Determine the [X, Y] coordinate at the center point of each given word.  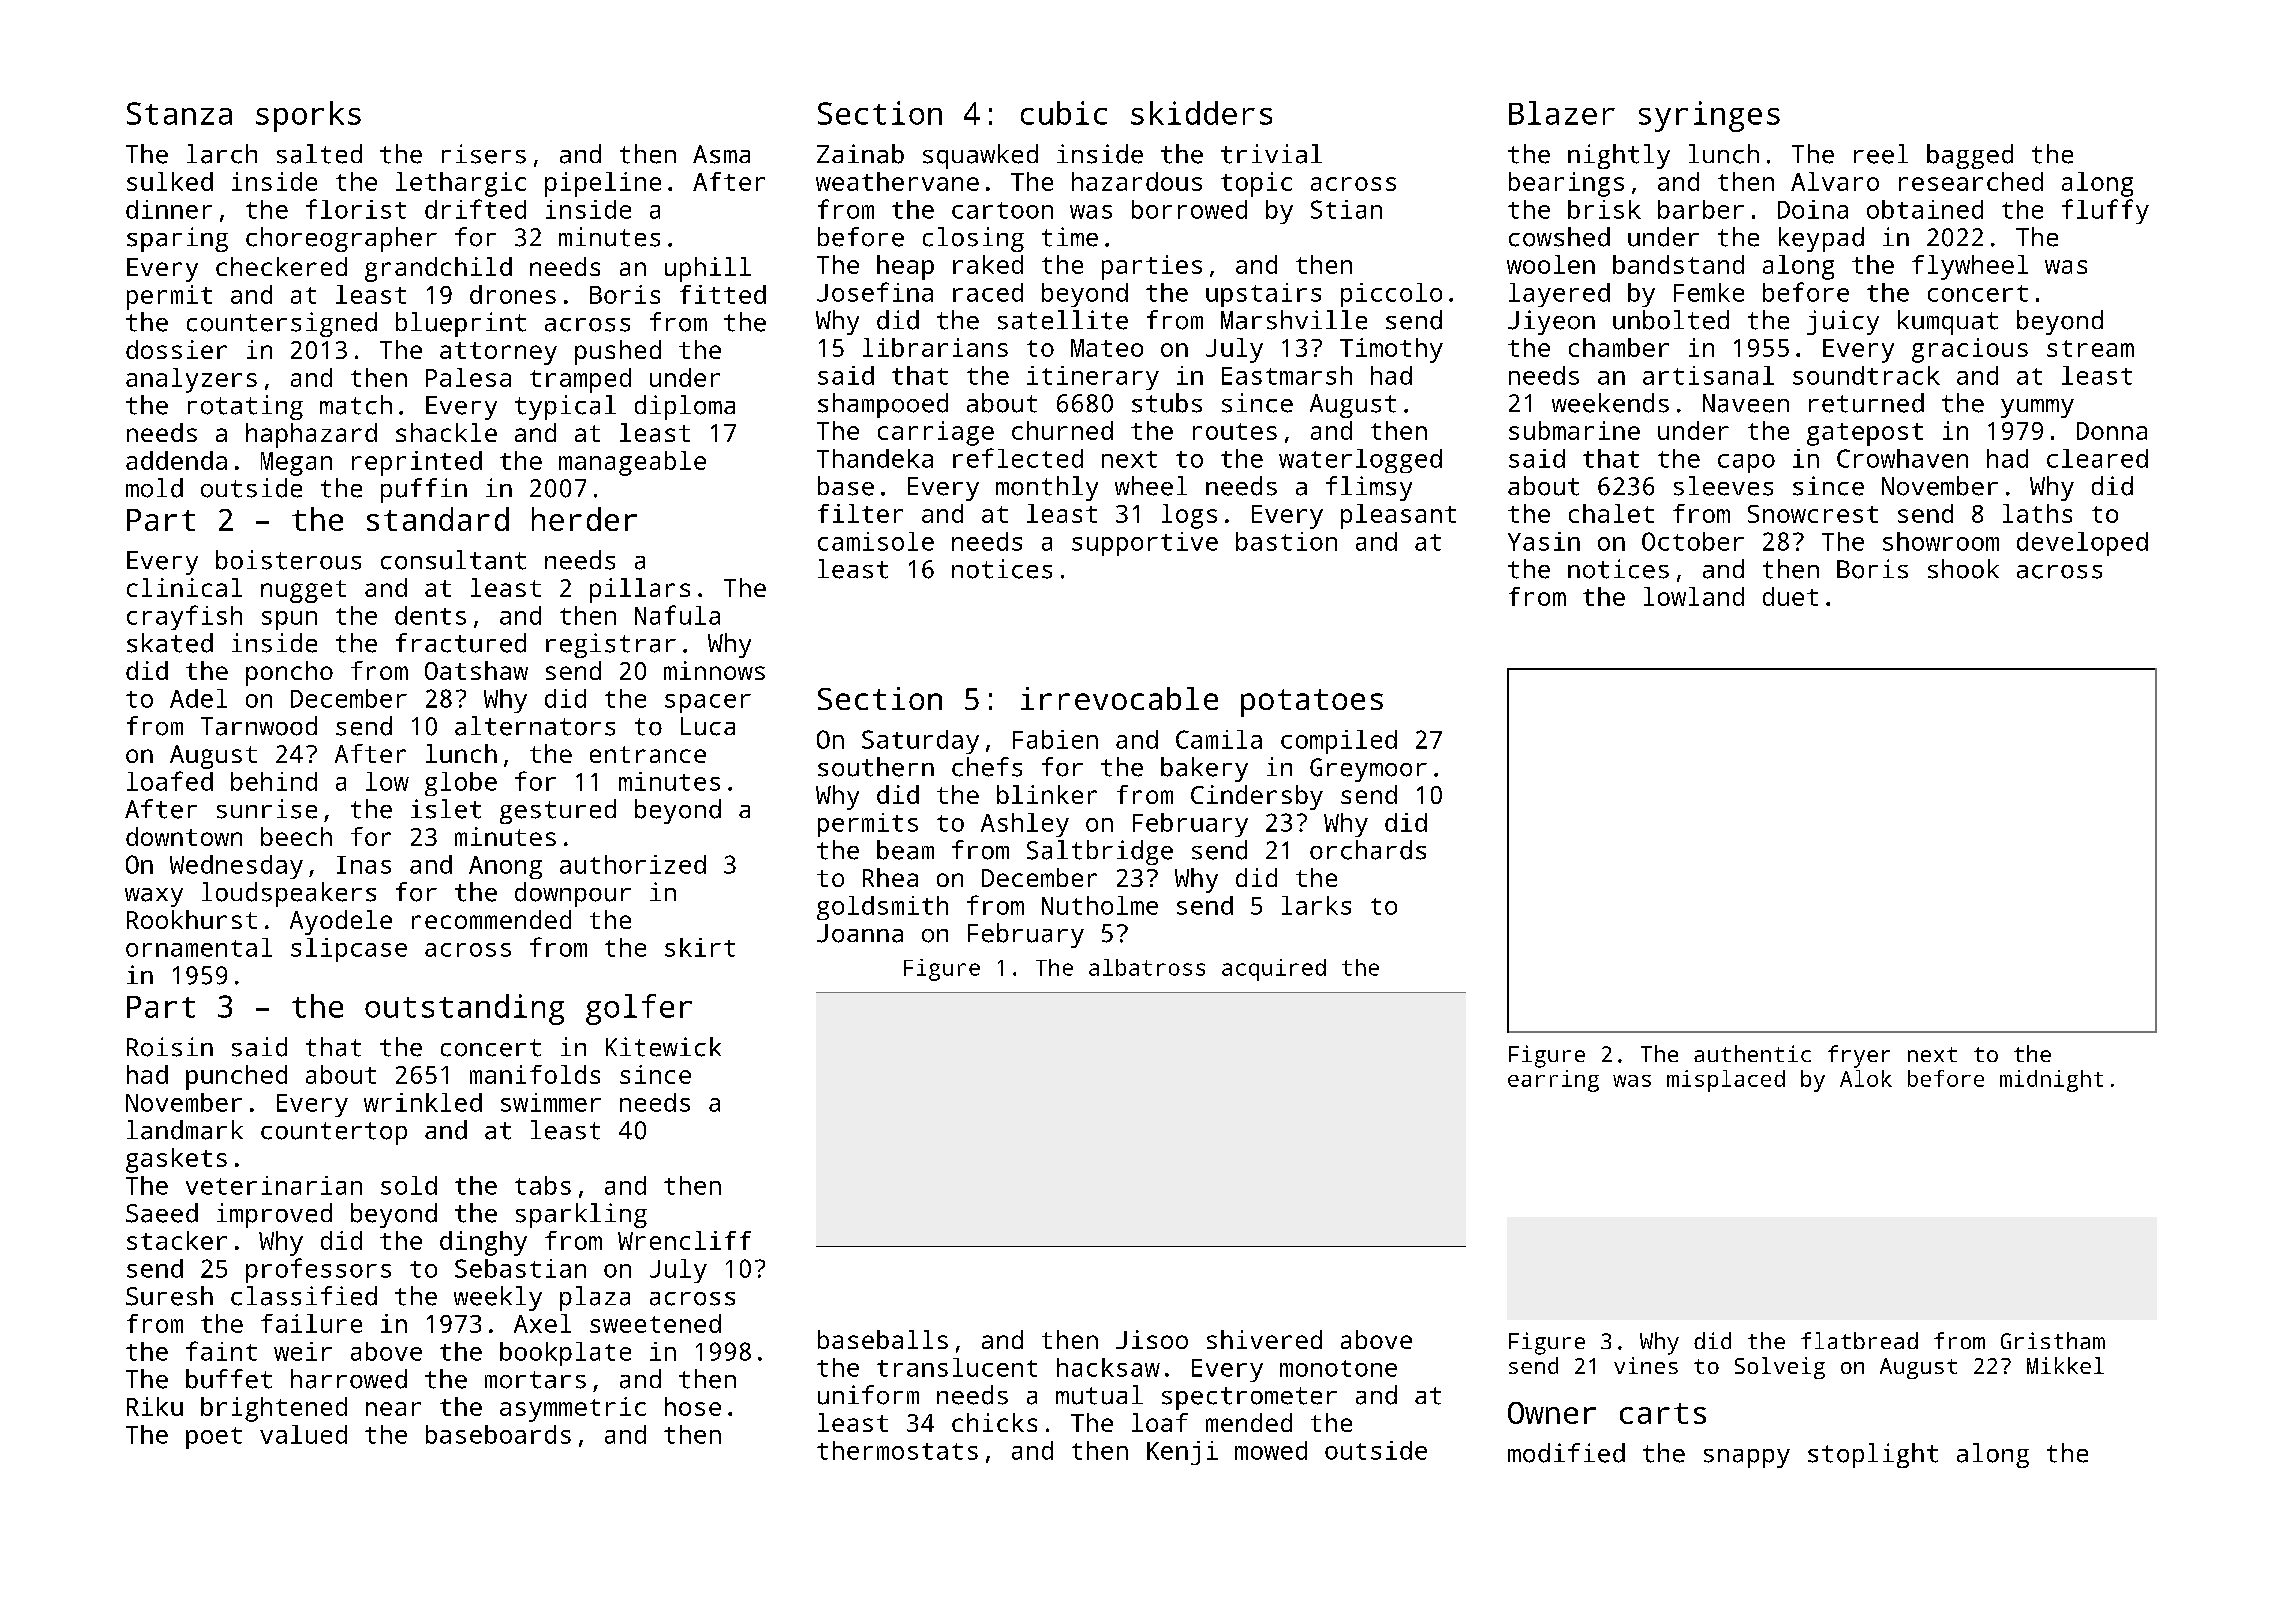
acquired [1274, 970]
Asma [721, 154]
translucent [957, 1367]
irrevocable [1119, 698]
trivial [1271, 154]
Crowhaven [1902, 458]
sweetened [655, 1323]
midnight [2051, 1081]
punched [236, 1077]
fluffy [2105, 211]
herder [584, 519]
